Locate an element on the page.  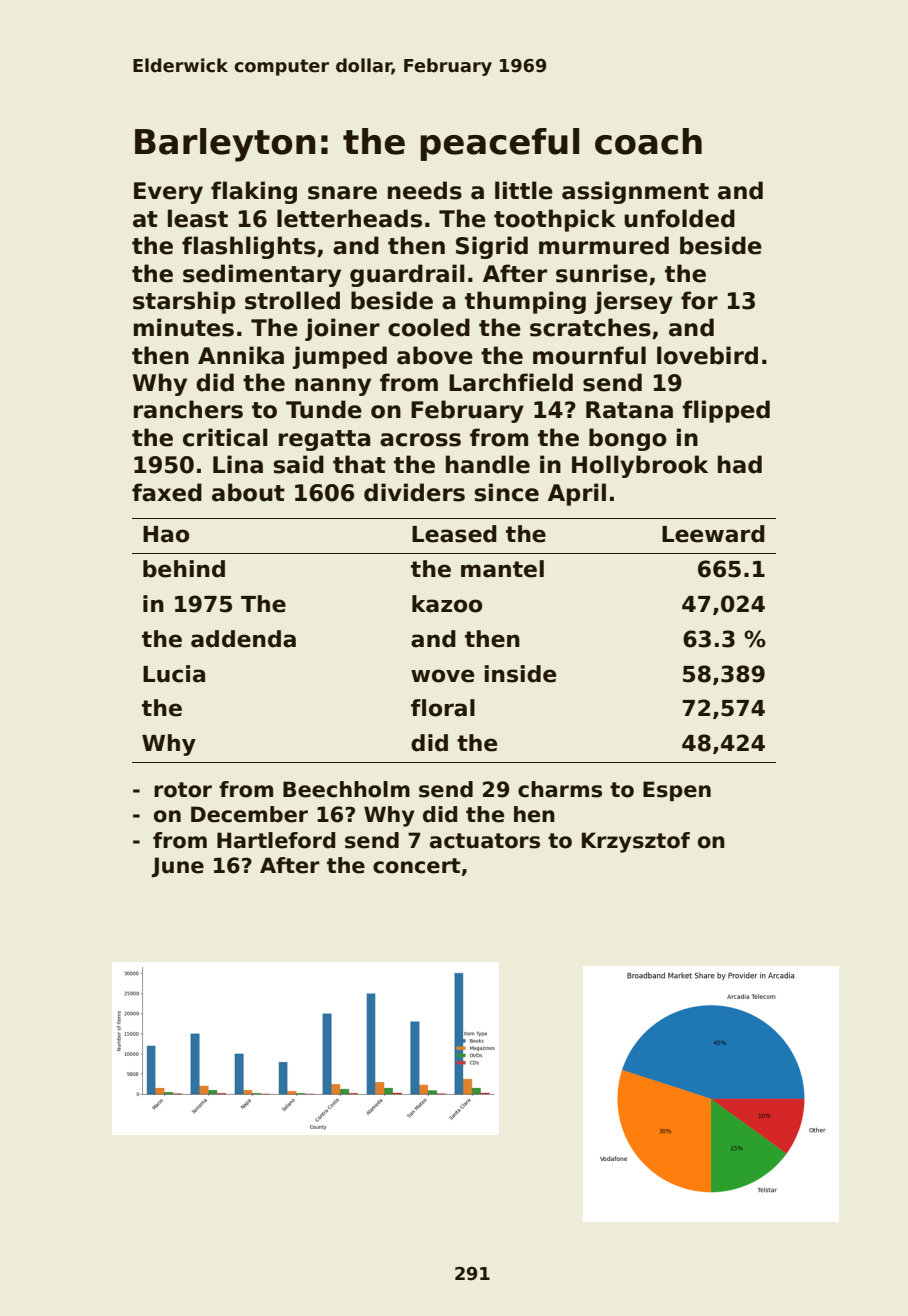
needs is located at coordinates (425, 190).
